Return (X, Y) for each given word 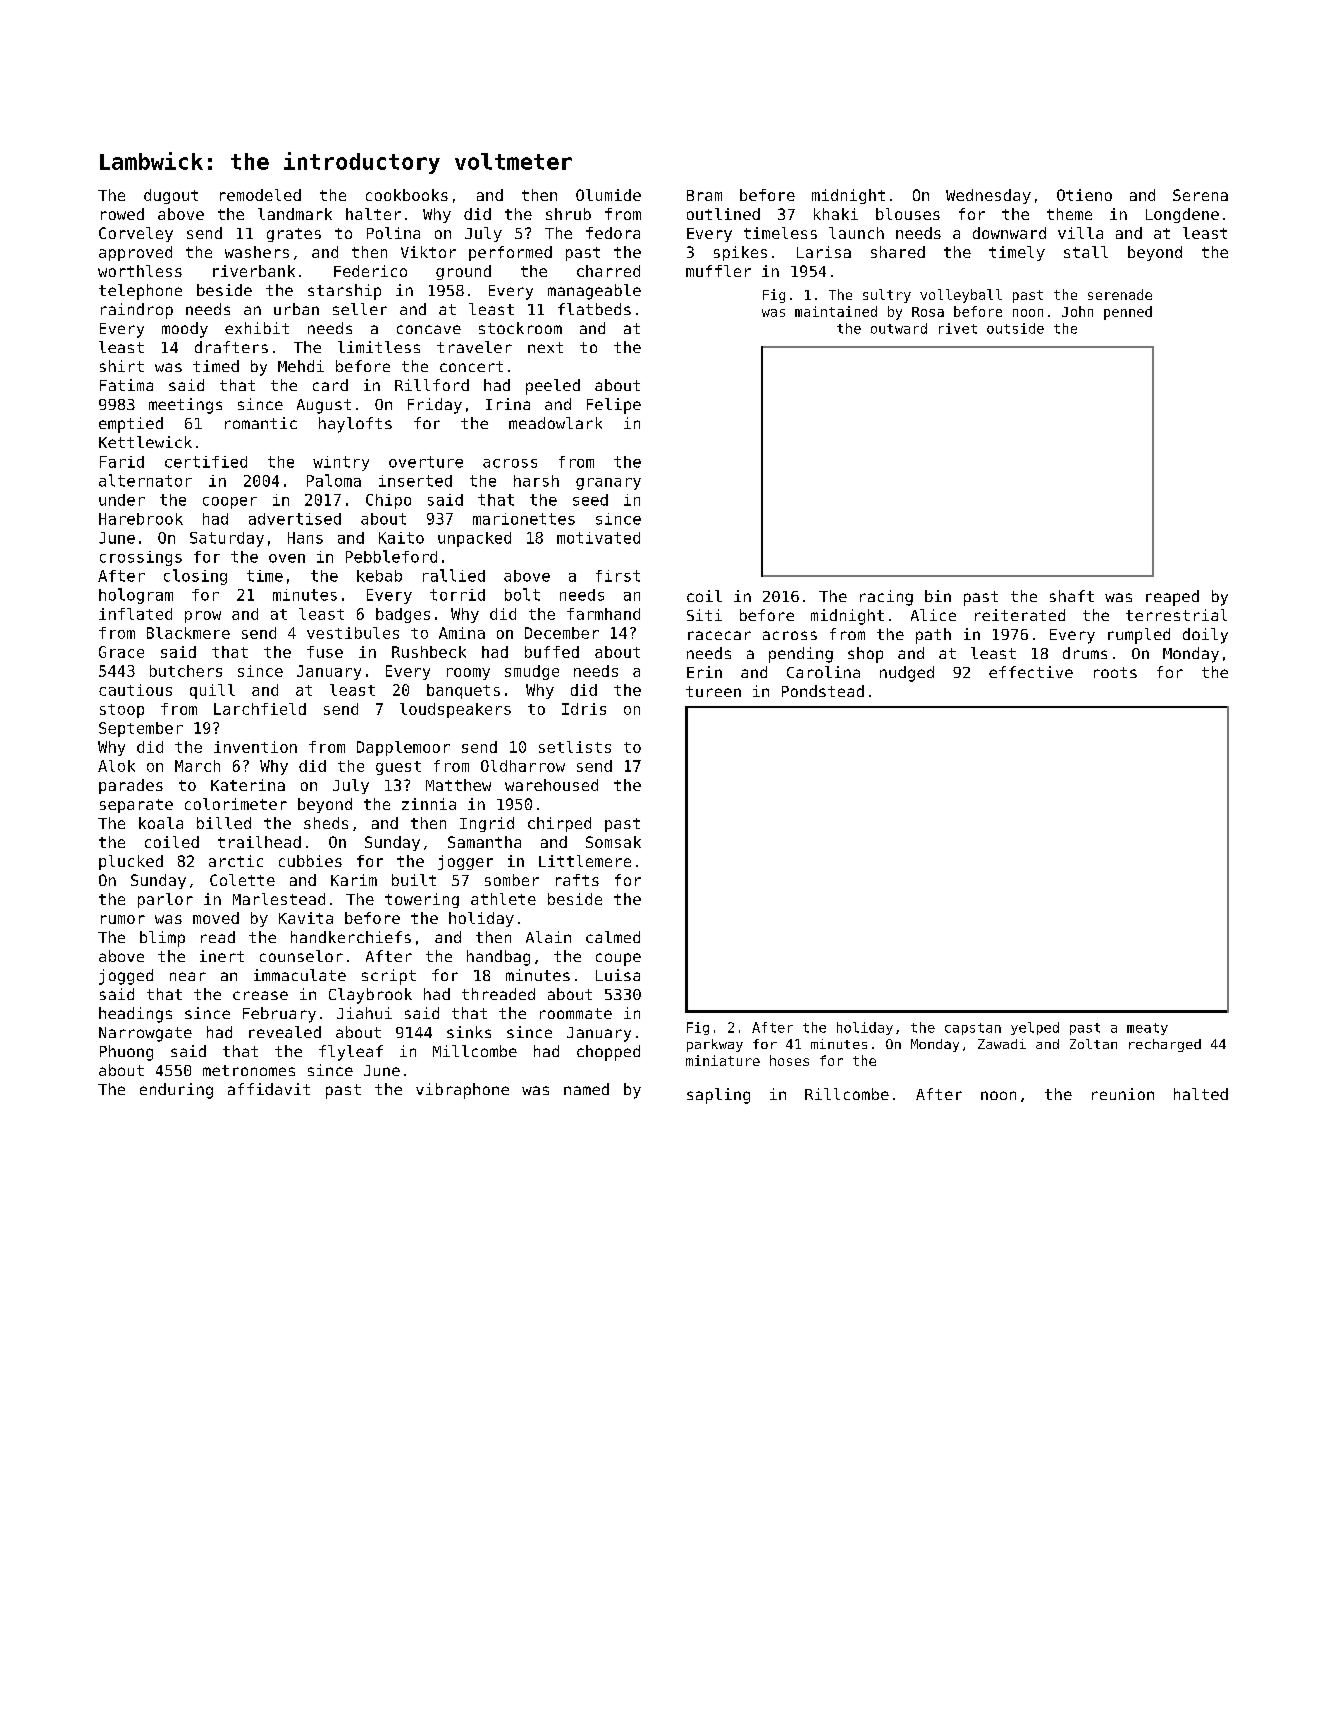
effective (1031, 672)
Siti (704, 615)
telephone (140, 292)
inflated (135, 614)
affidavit (269, 1089)
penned (1128, 313)
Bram (704, 195)
